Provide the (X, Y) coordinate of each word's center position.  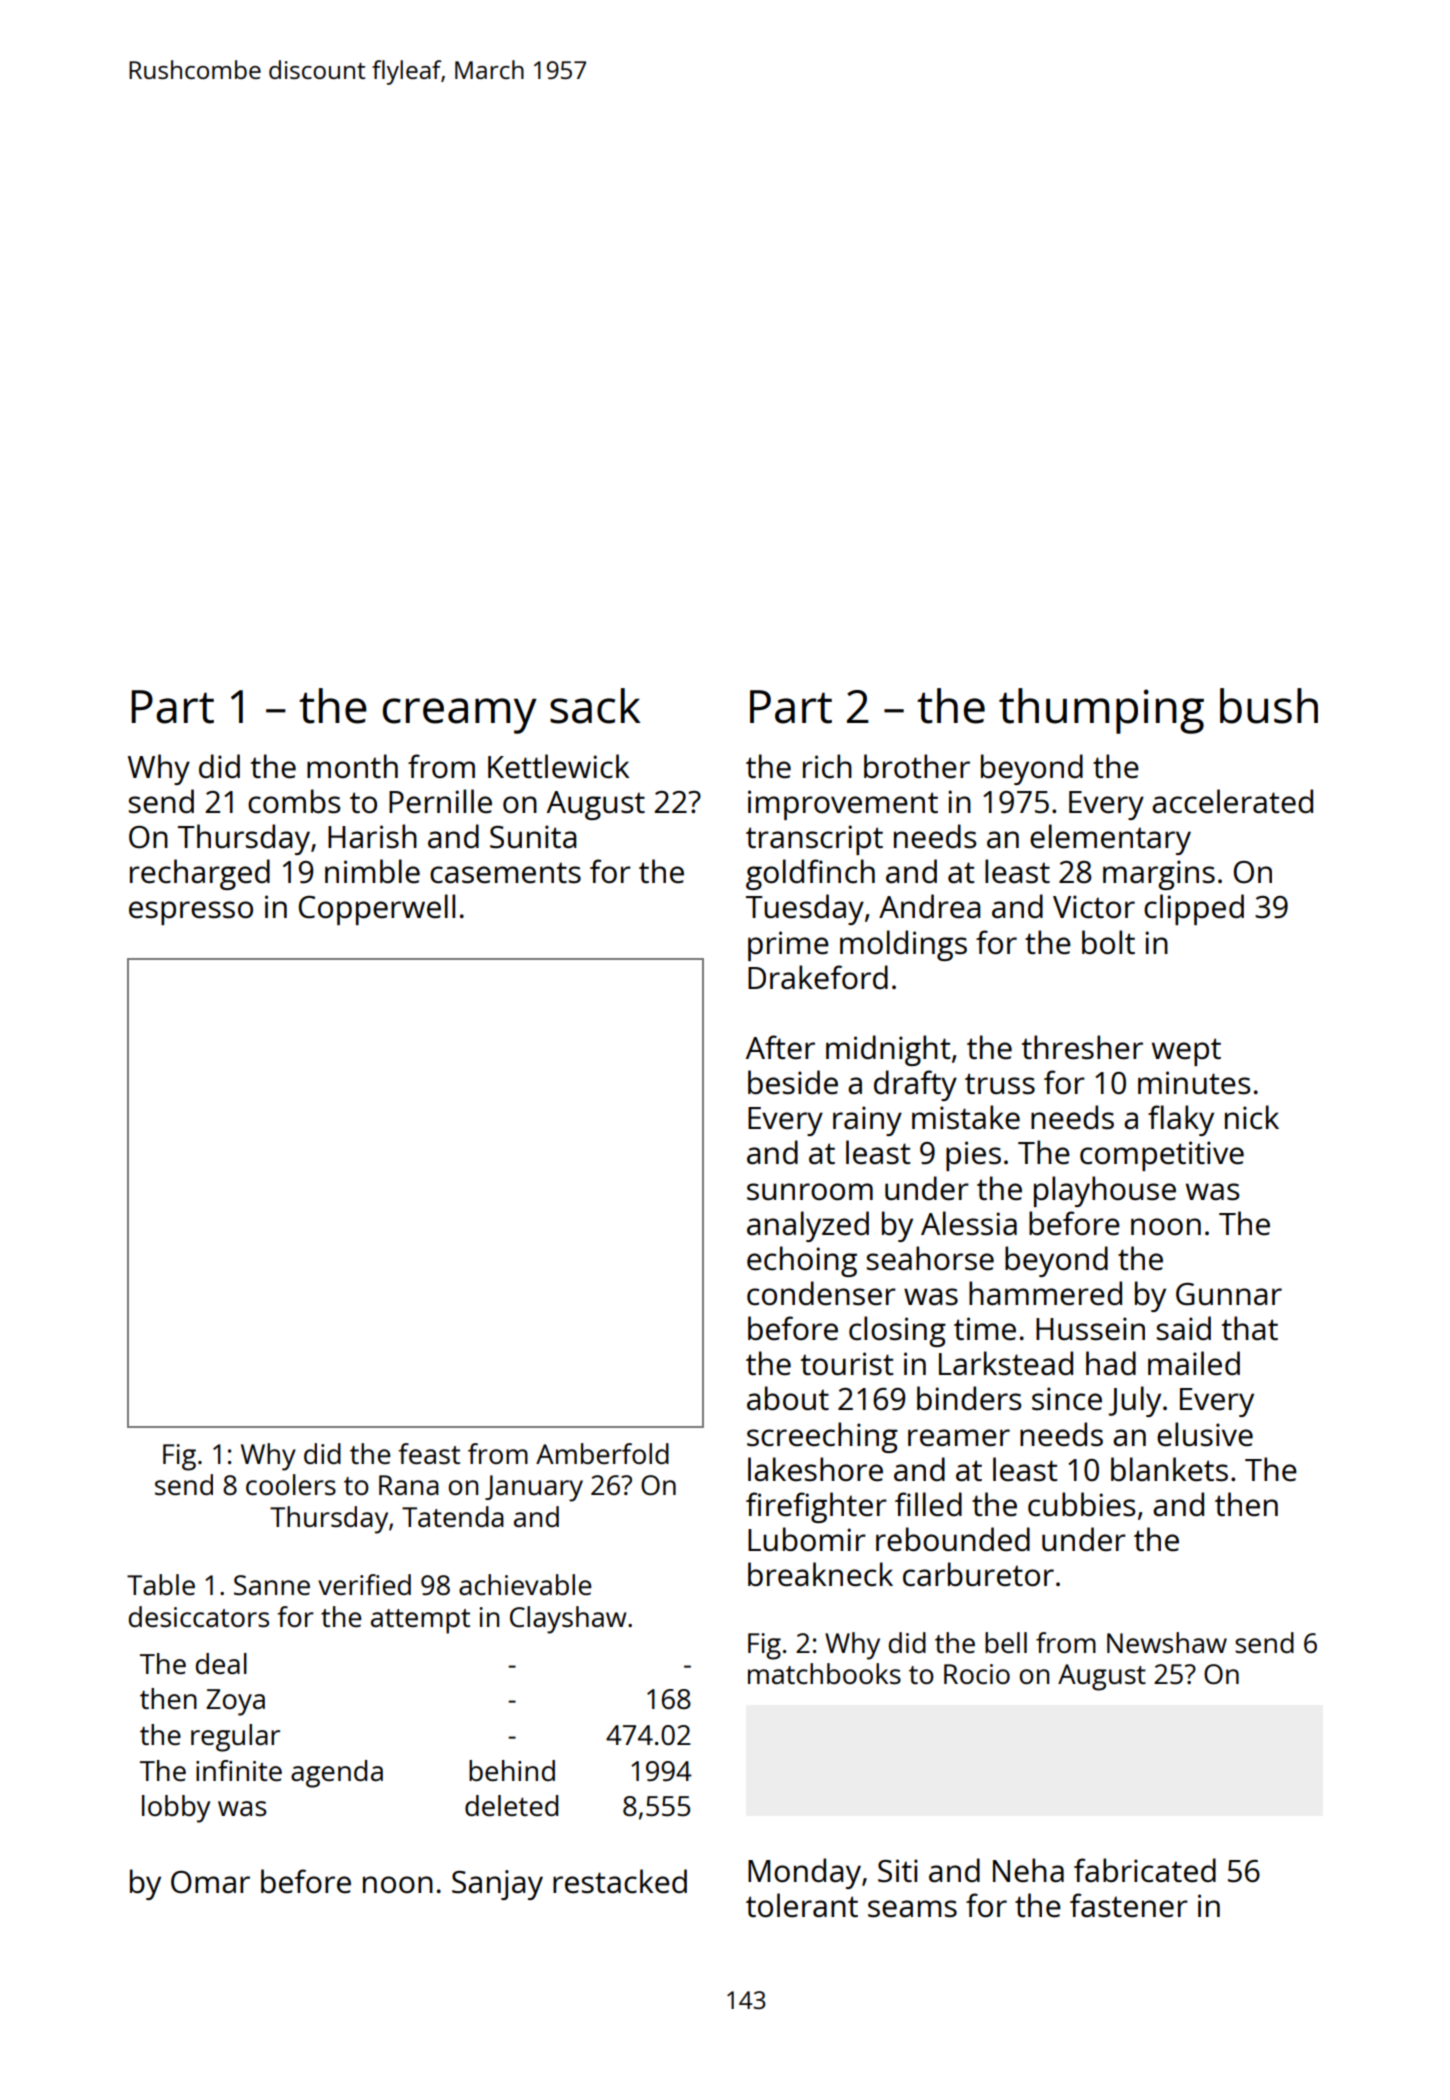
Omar (210, 1882)
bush (1269, 706)
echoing (802, 1261)
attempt (420, 1621)
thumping (1101, 711)
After (780, 1047)
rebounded (953, 1539)
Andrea (929, 906)
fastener (1129, 1905)
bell (1006, 1642)
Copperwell (377, 909)
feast (429, 1453)
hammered (1045, 1293)
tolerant (802, 1905)
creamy (460, 716)
